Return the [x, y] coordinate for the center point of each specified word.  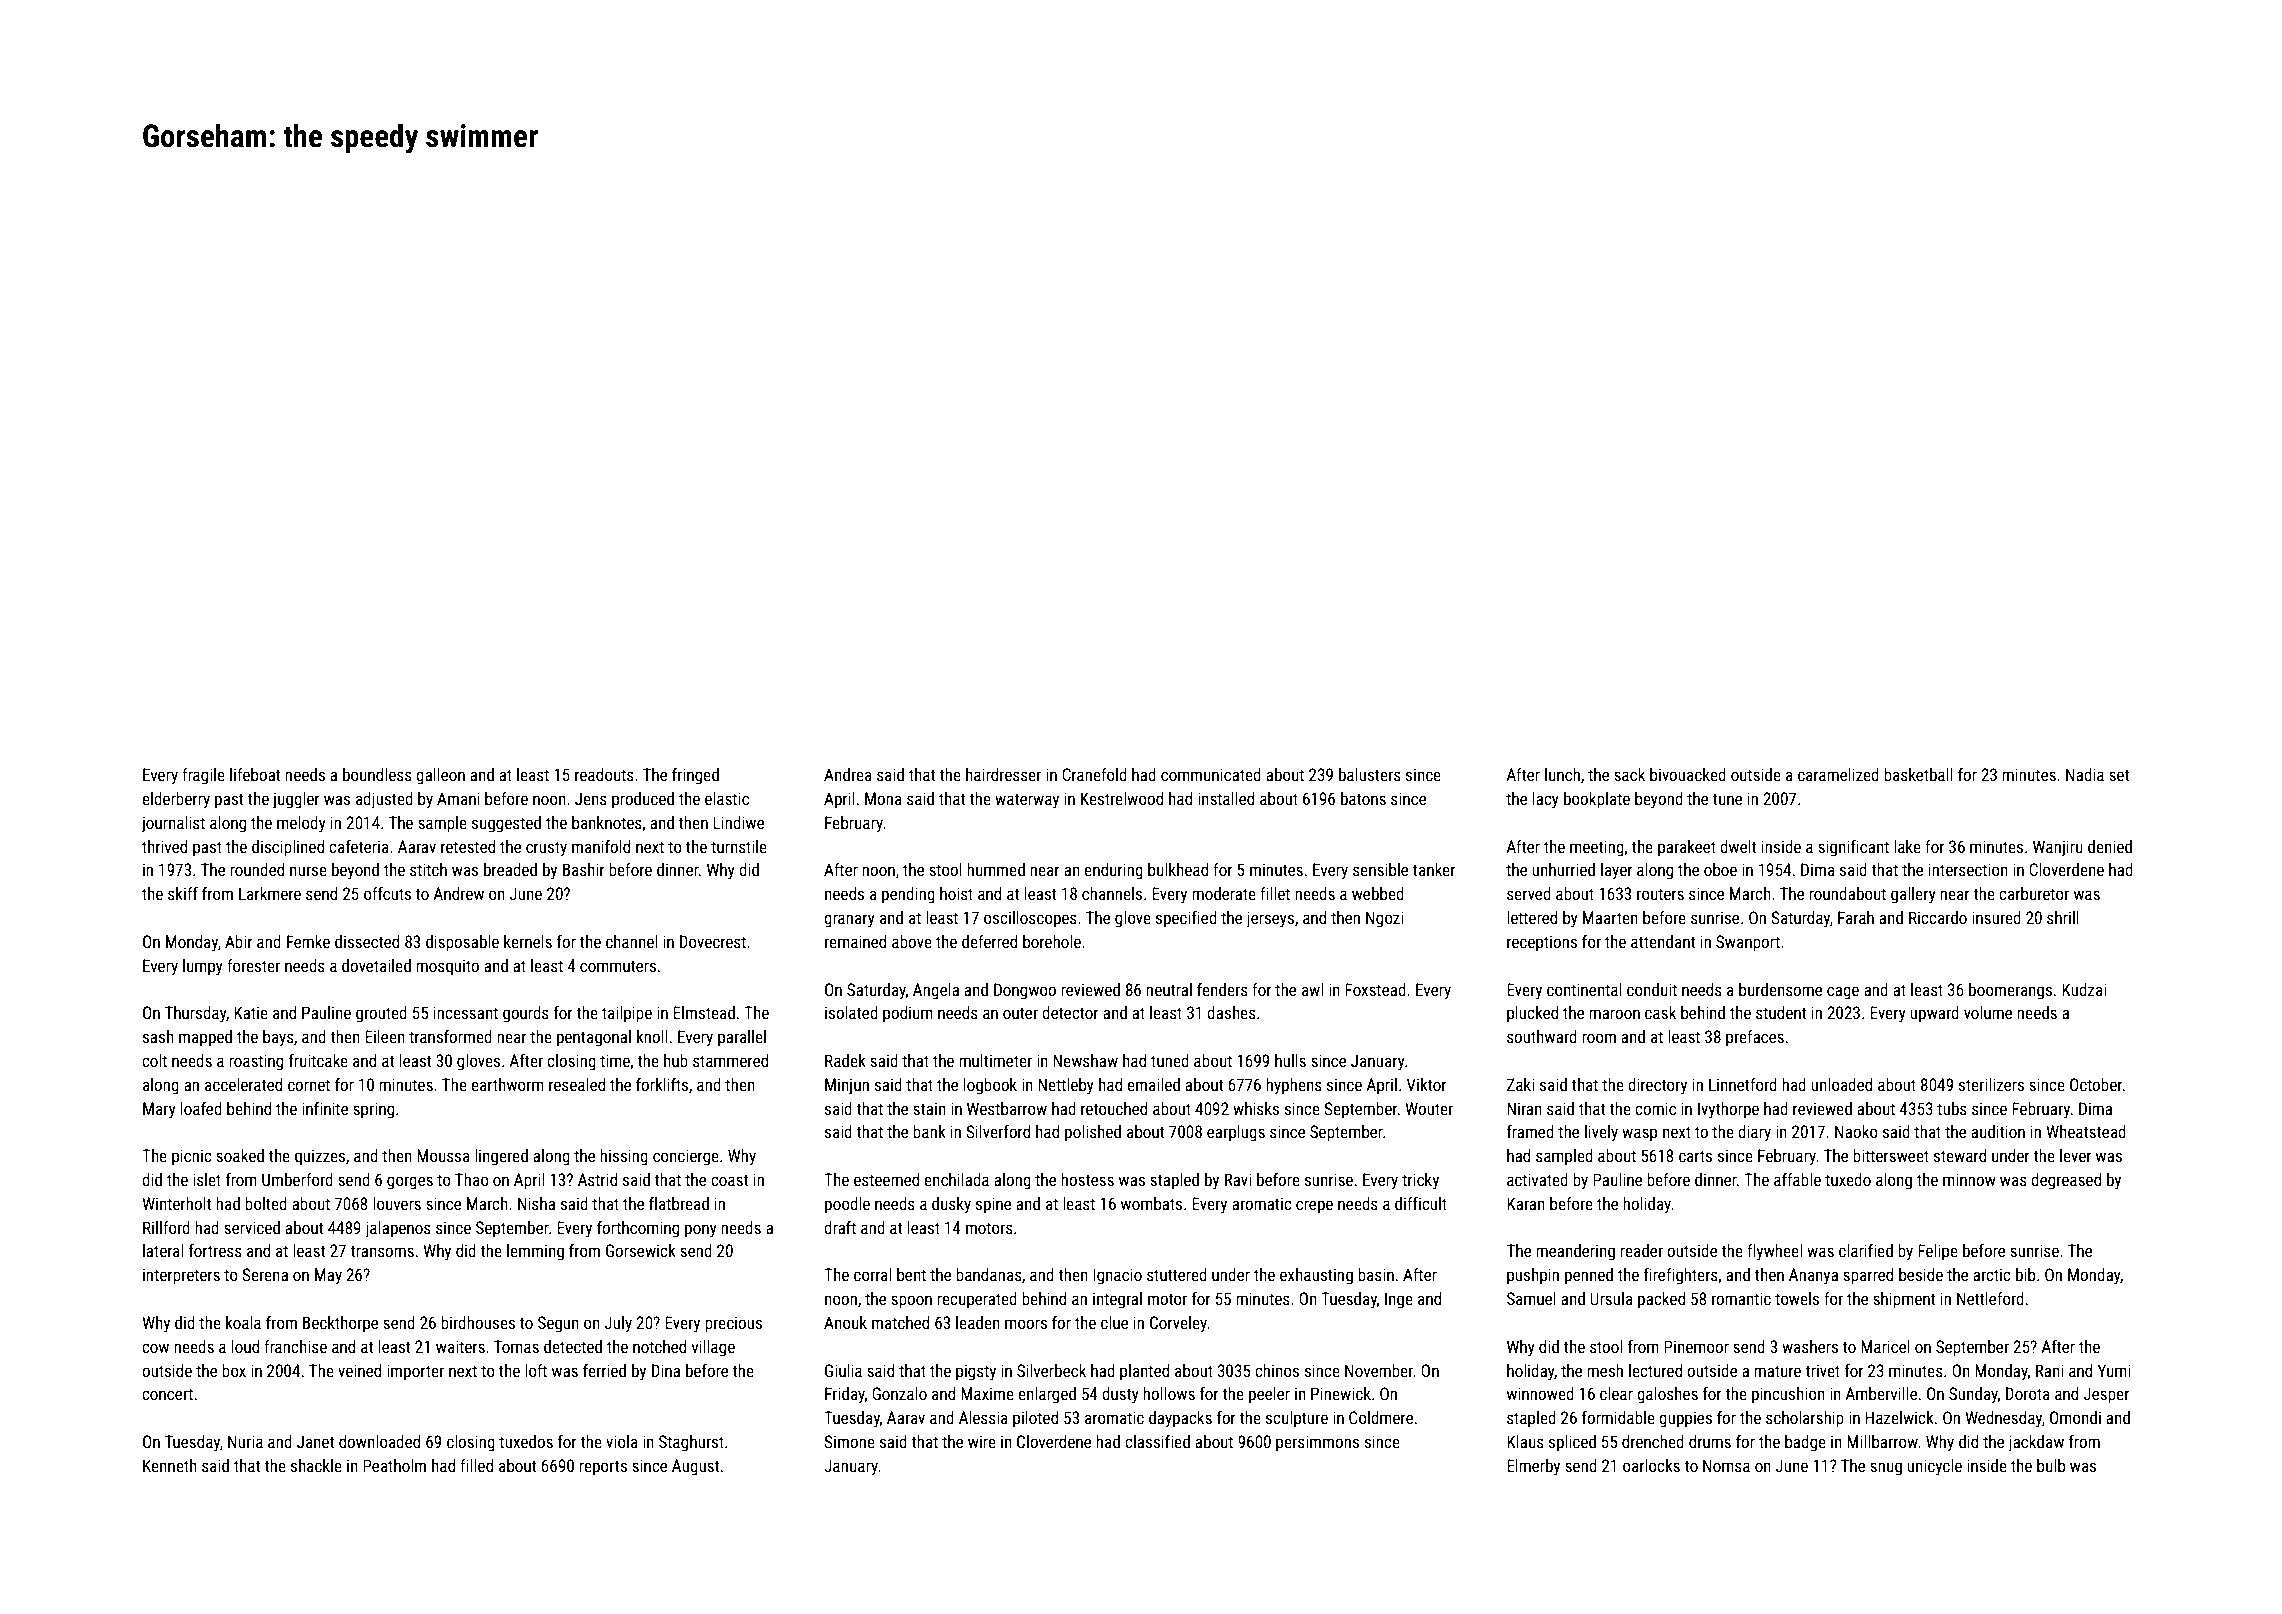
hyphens [1294, 1086]
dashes [1231, 1012]
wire [982, 1441]
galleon [440, 776]
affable [1797, 1179]
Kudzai [2084, 989]
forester [253, 965]
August [695, 1467]
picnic [192, 1157]
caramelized [1838, 774]
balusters [1370, 774]
